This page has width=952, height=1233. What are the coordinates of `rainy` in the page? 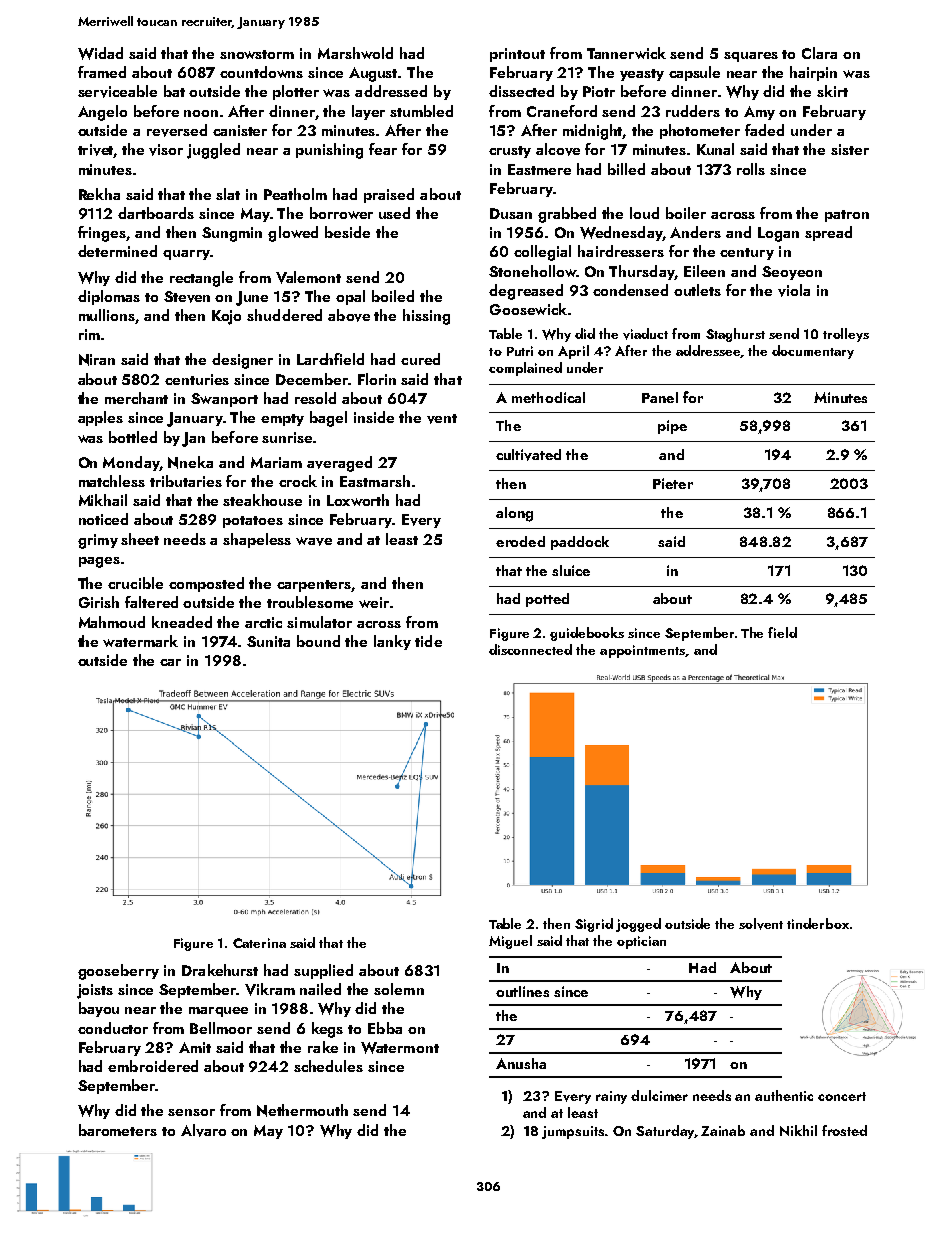 It's located at (611, 1097).
